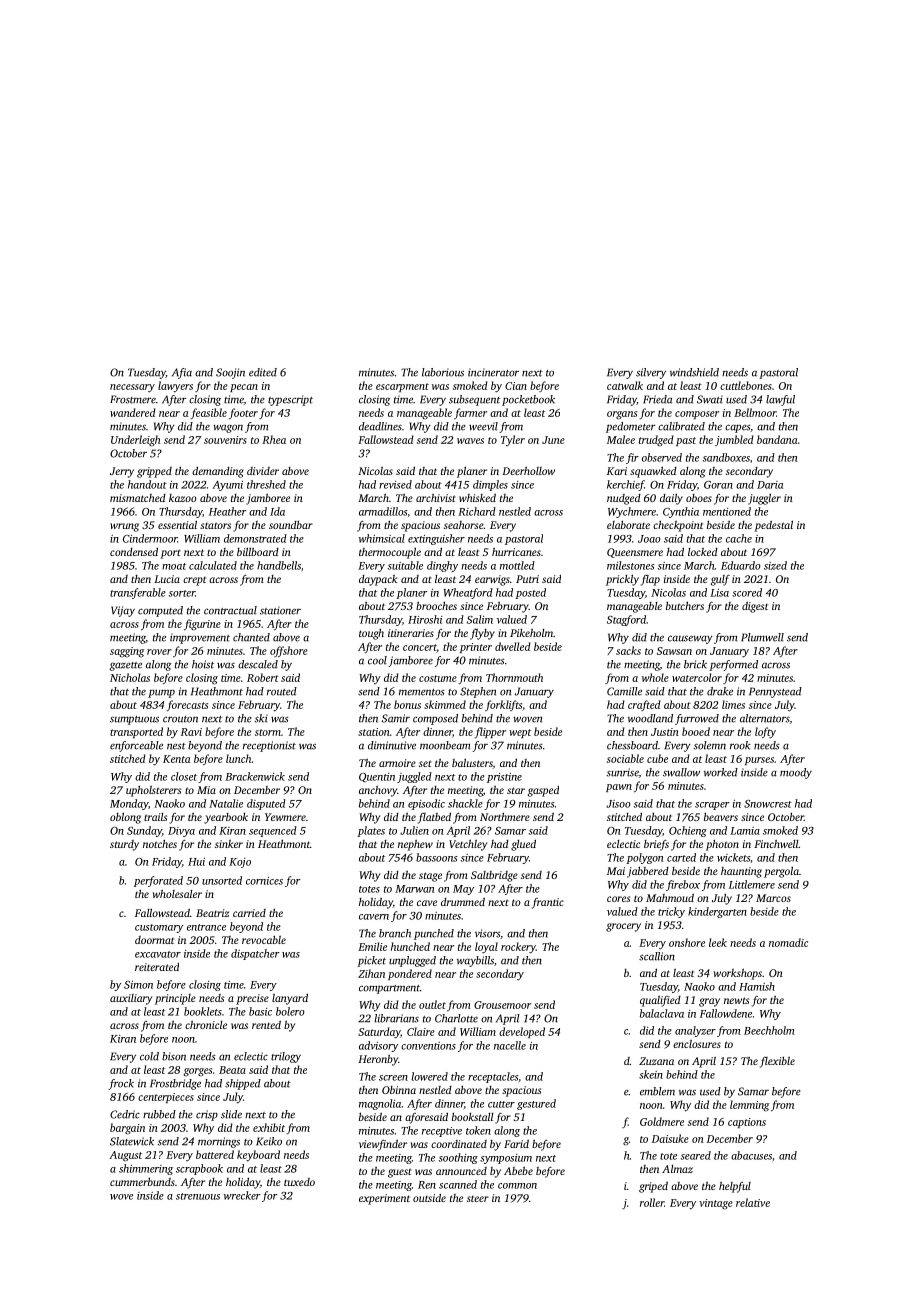 Image resolution: width=924 pixels, height=1308 pixels. What do you see at coordinates (628, 650) in the image?
I see `sacks` at bounding box center [628, 650].
